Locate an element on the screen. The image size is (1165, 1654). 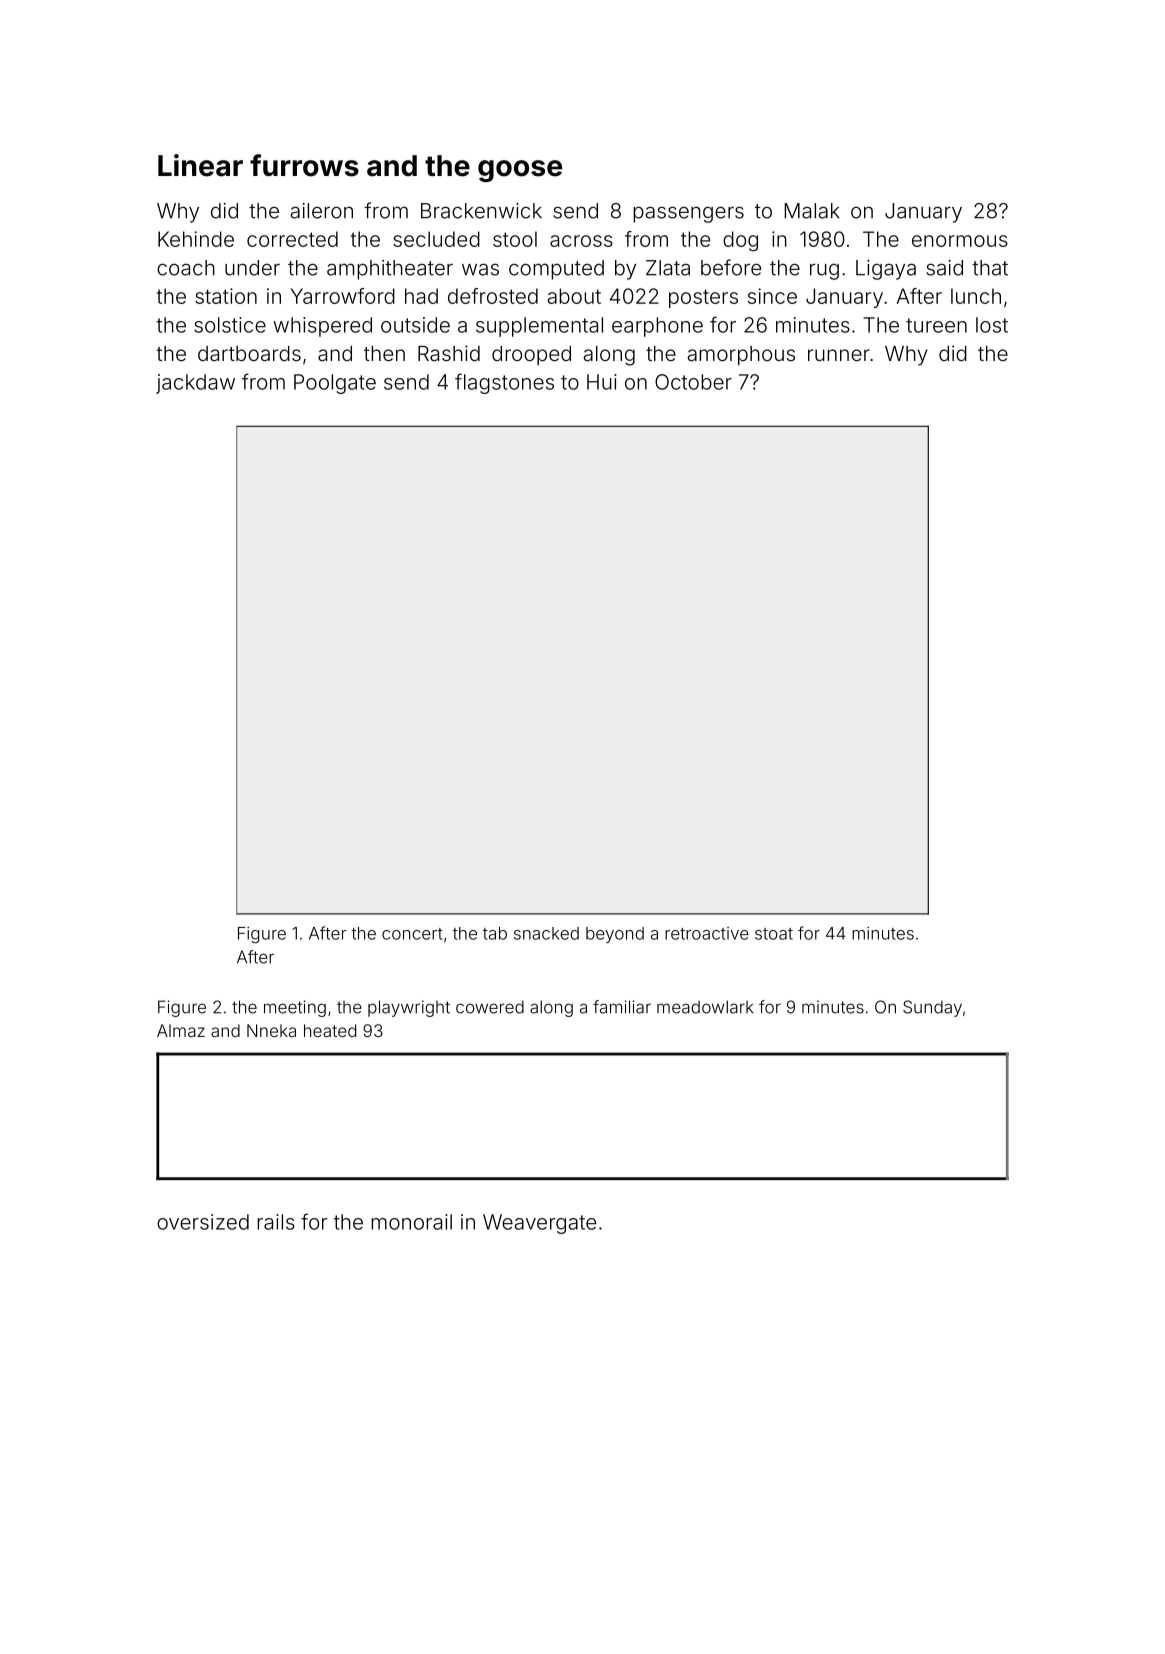
snacked is located at coordinates (546, 933).
